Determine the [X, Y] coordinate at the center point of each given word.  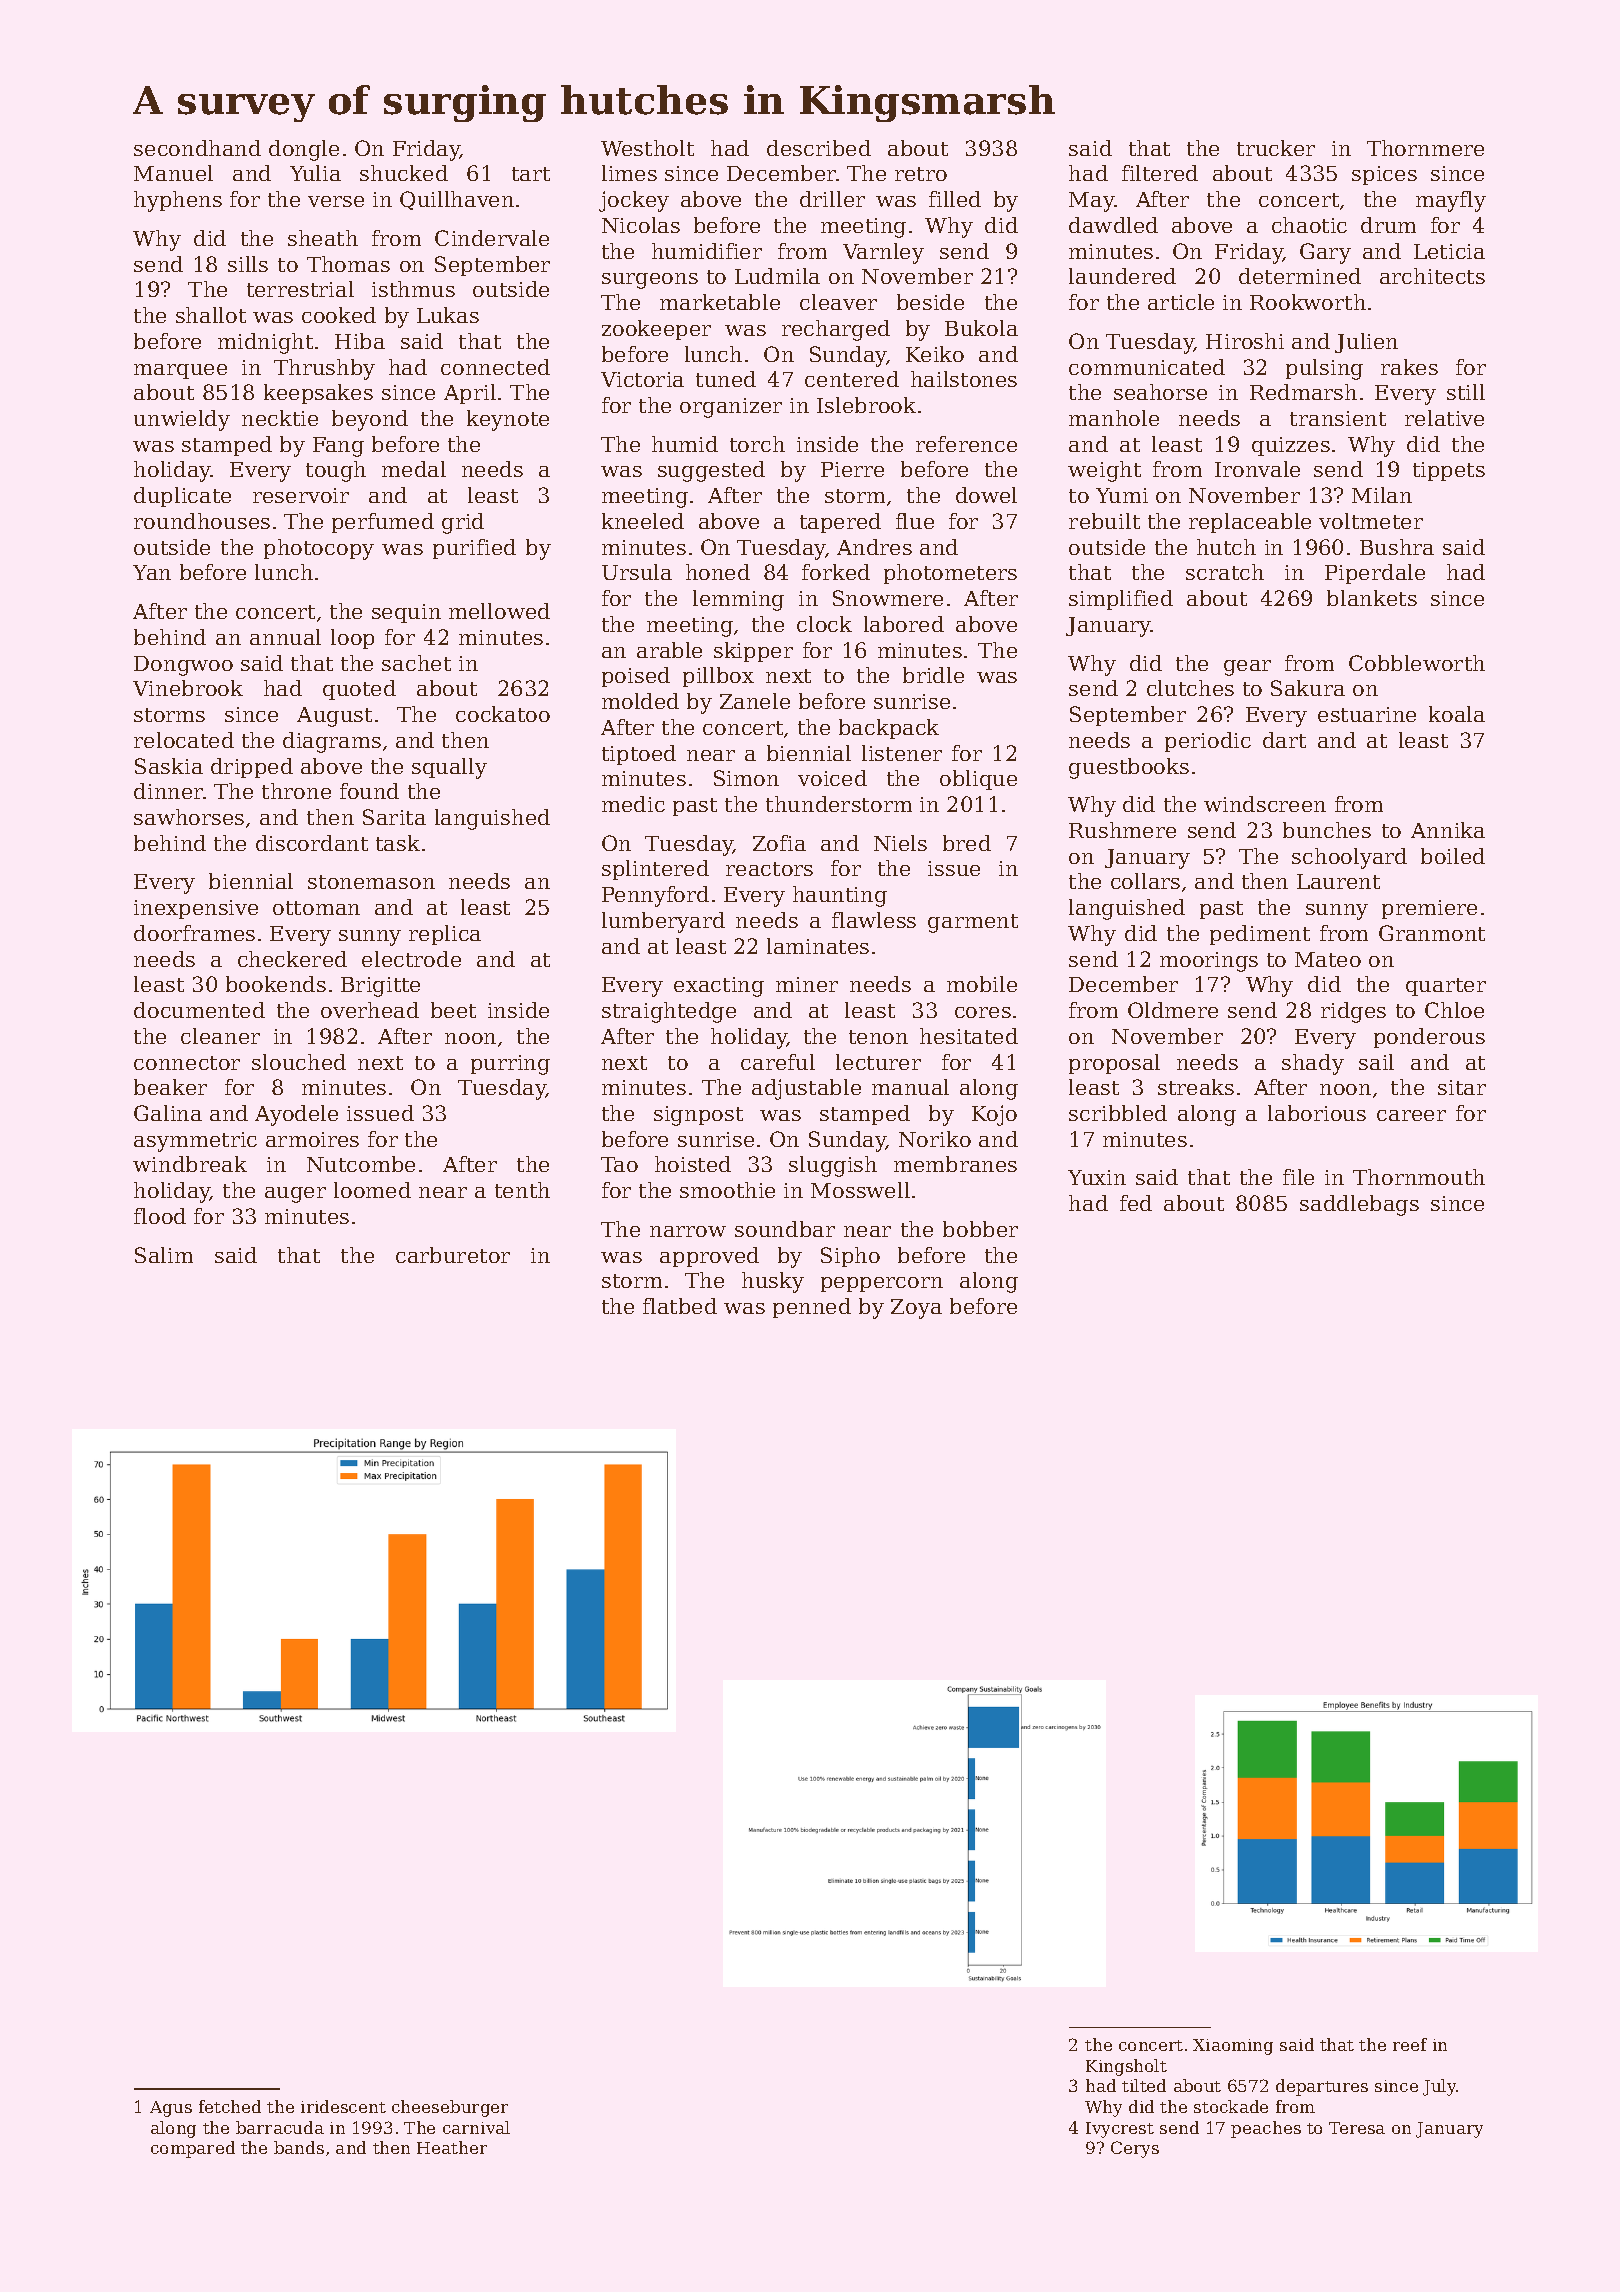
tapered [840, 523]
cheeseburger [450, 2108]
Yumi [1122, 495]
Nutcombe [361, 1164]
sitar [1462, 1087]
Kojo [994, 1115]
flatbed [680, 1306]
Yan [152, 572]
